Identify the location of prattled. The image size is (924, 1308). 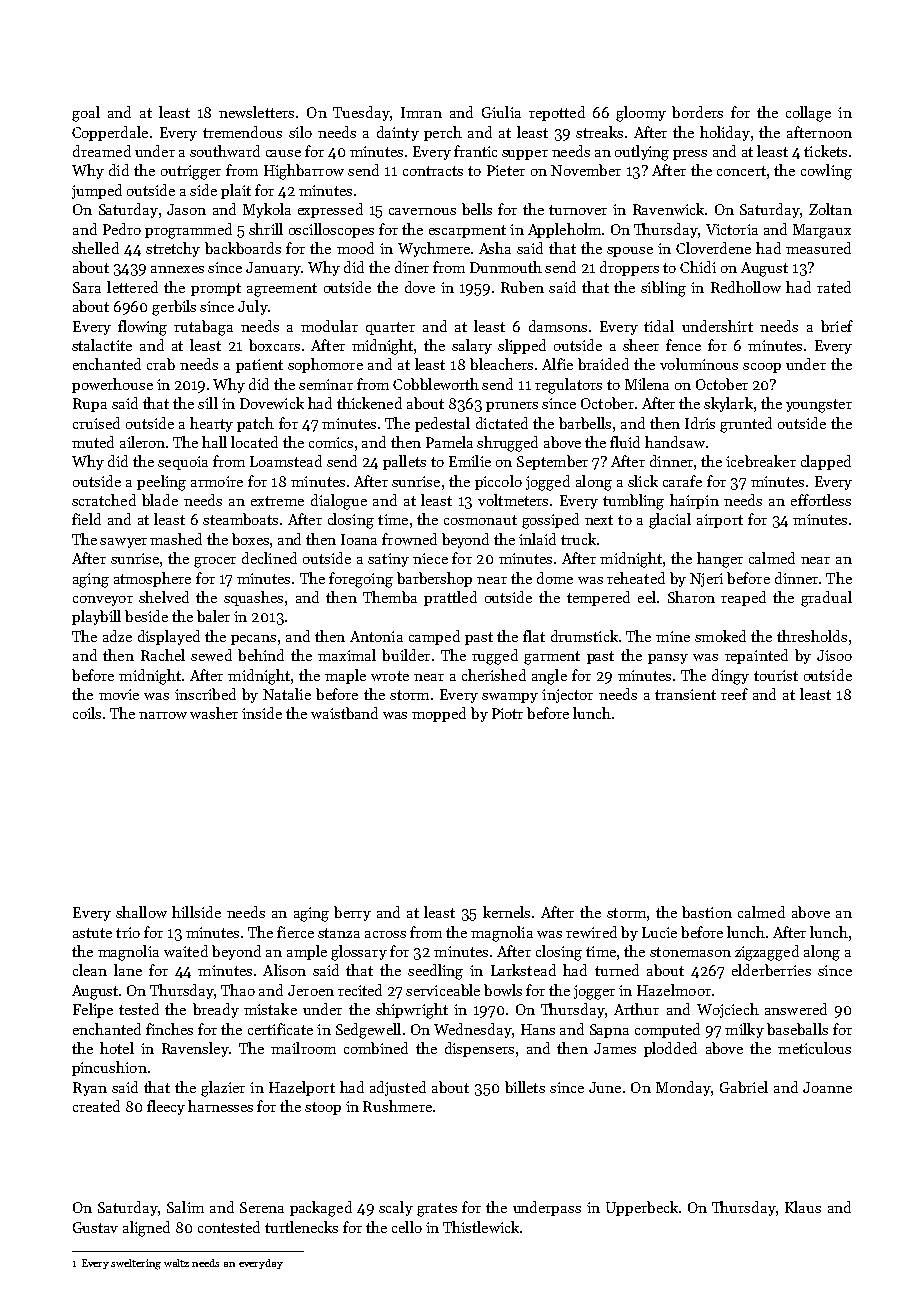
(450, 598).
